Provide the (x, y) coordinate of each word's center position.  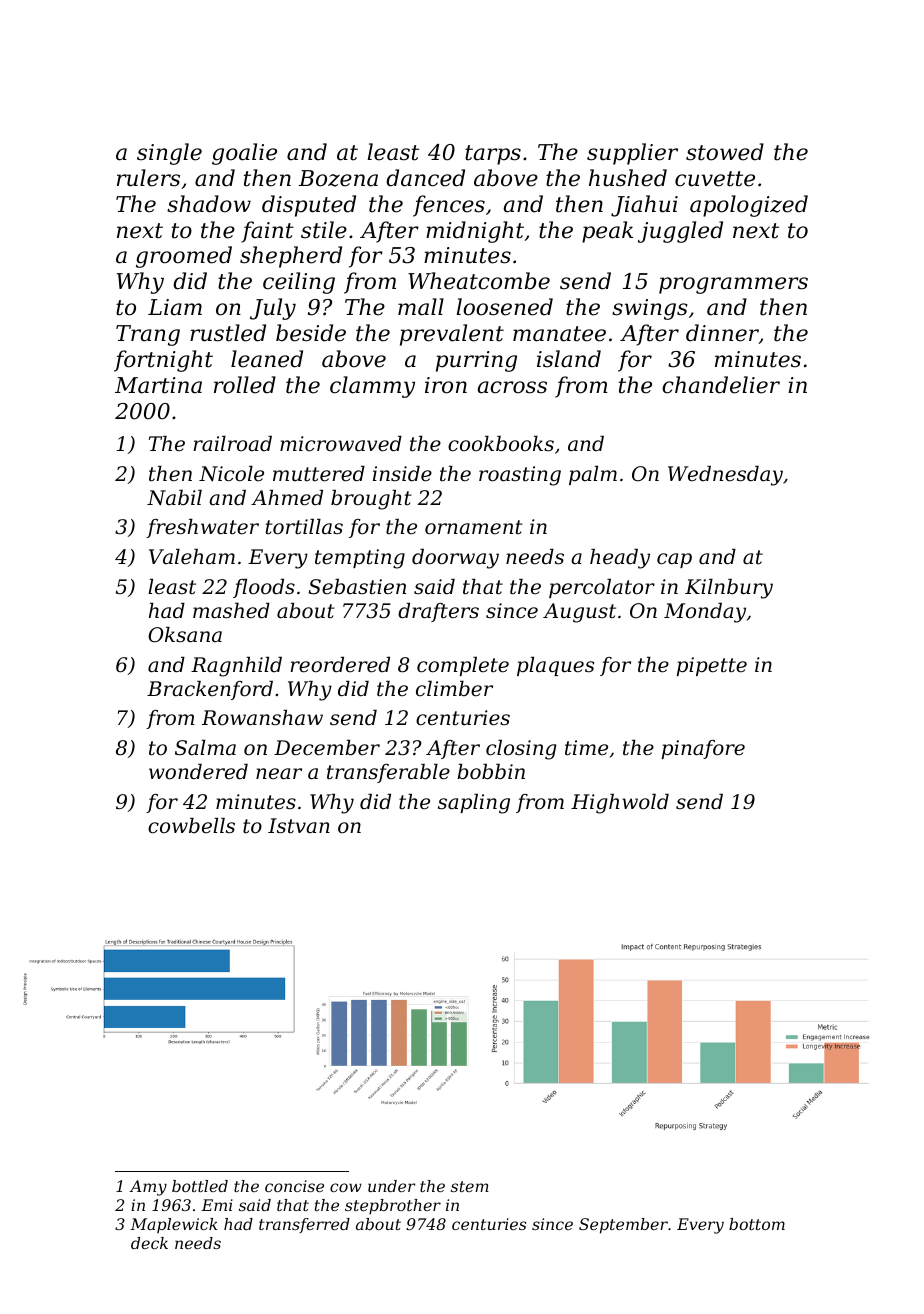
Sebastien (357, 587)
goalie (244, 154)
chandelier (721, 385)
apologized (749, 206)
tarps (493, 155)
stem (470, 1186)
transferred (304, 1225)
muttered (319, 474)
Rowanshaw (262, 718)
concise (294, 1186)
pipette (711, 666)
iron (446, 385)
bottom (757, 1224)
